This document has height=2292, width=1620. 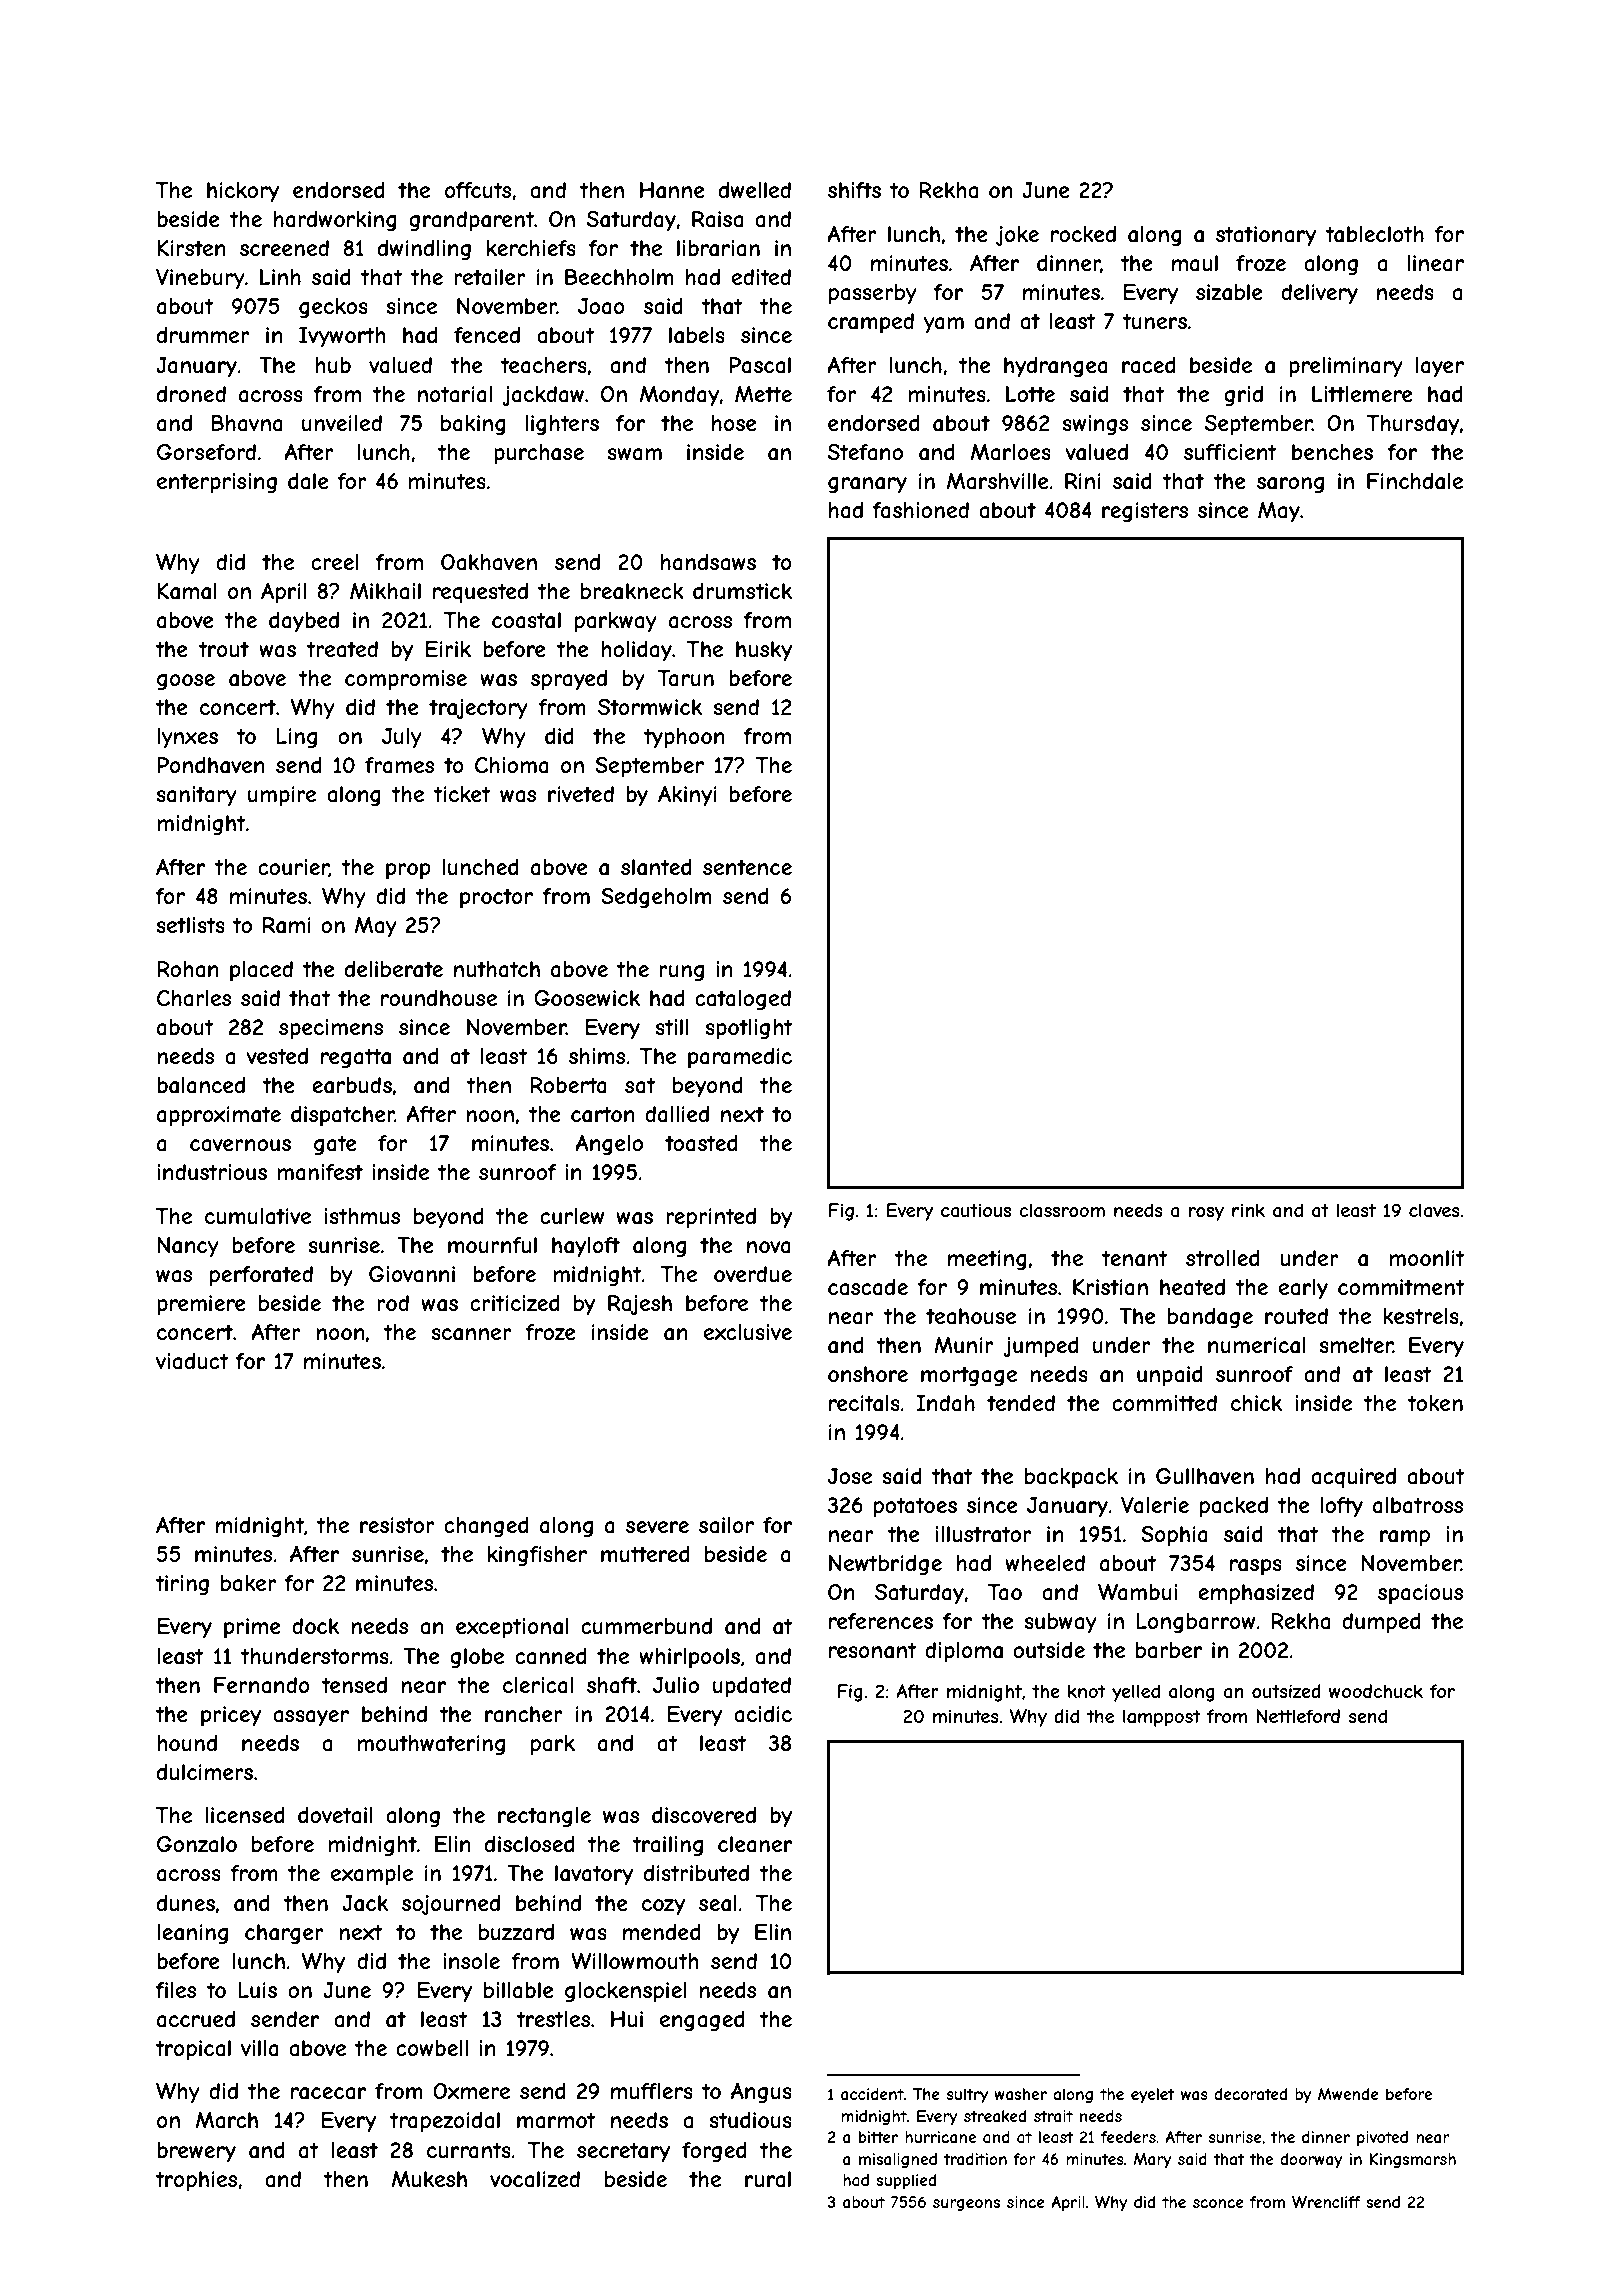 I want to click on reprinted, so click(x=711, y=1218).
